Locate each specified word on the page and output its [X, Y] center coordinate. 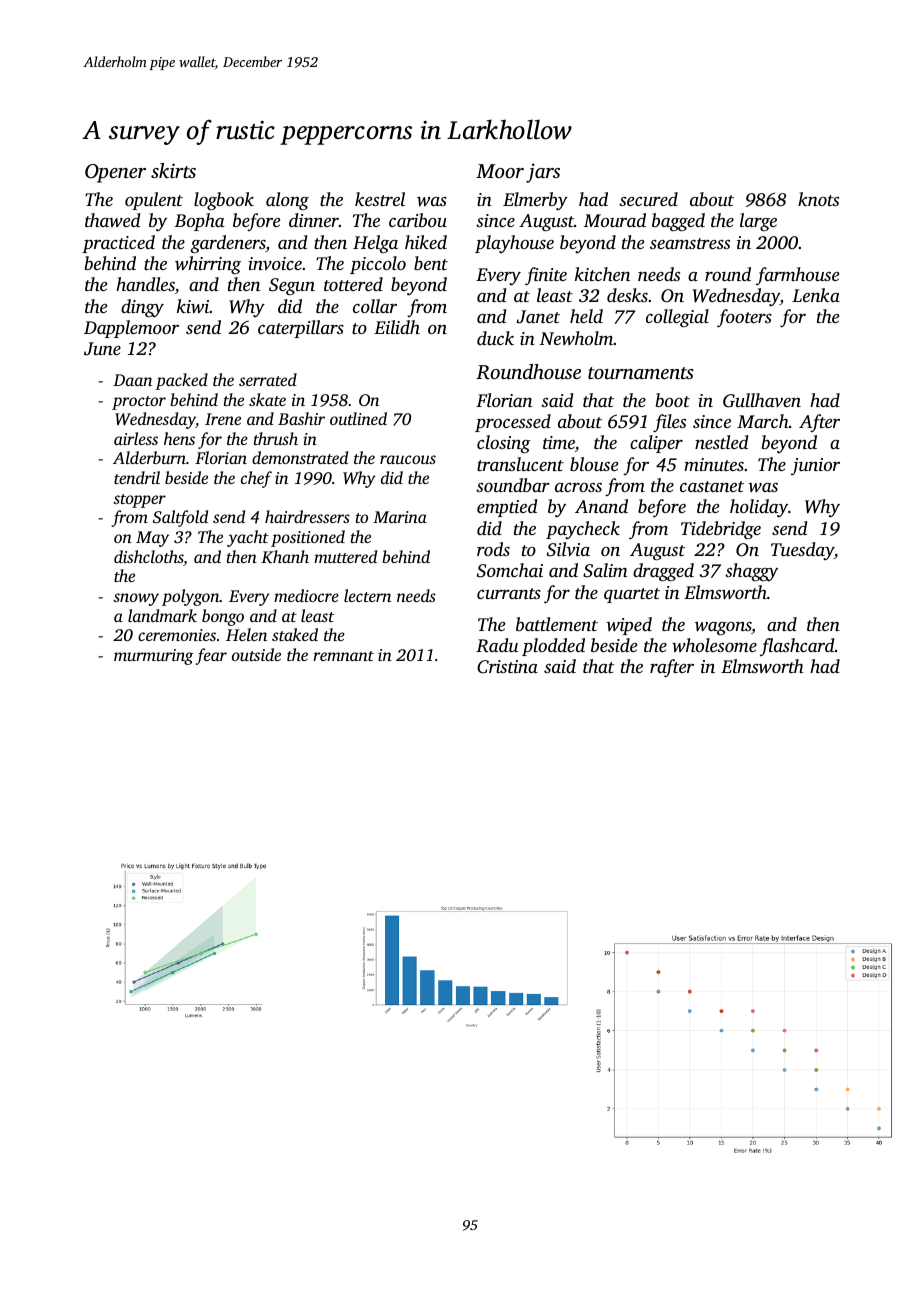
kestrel [380, 199]
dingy [142, 308]
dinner [314, 220]
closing [504, 444]
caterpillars [301, 329]
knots [818, 199]
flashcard [797, 647]
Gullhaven [762, 400]
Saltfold [180, 518]
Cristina [507, 667]
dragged [663, 572]
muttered [345, 556]
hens [179, 438]
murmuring [154, 657]
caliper [656, 444]
